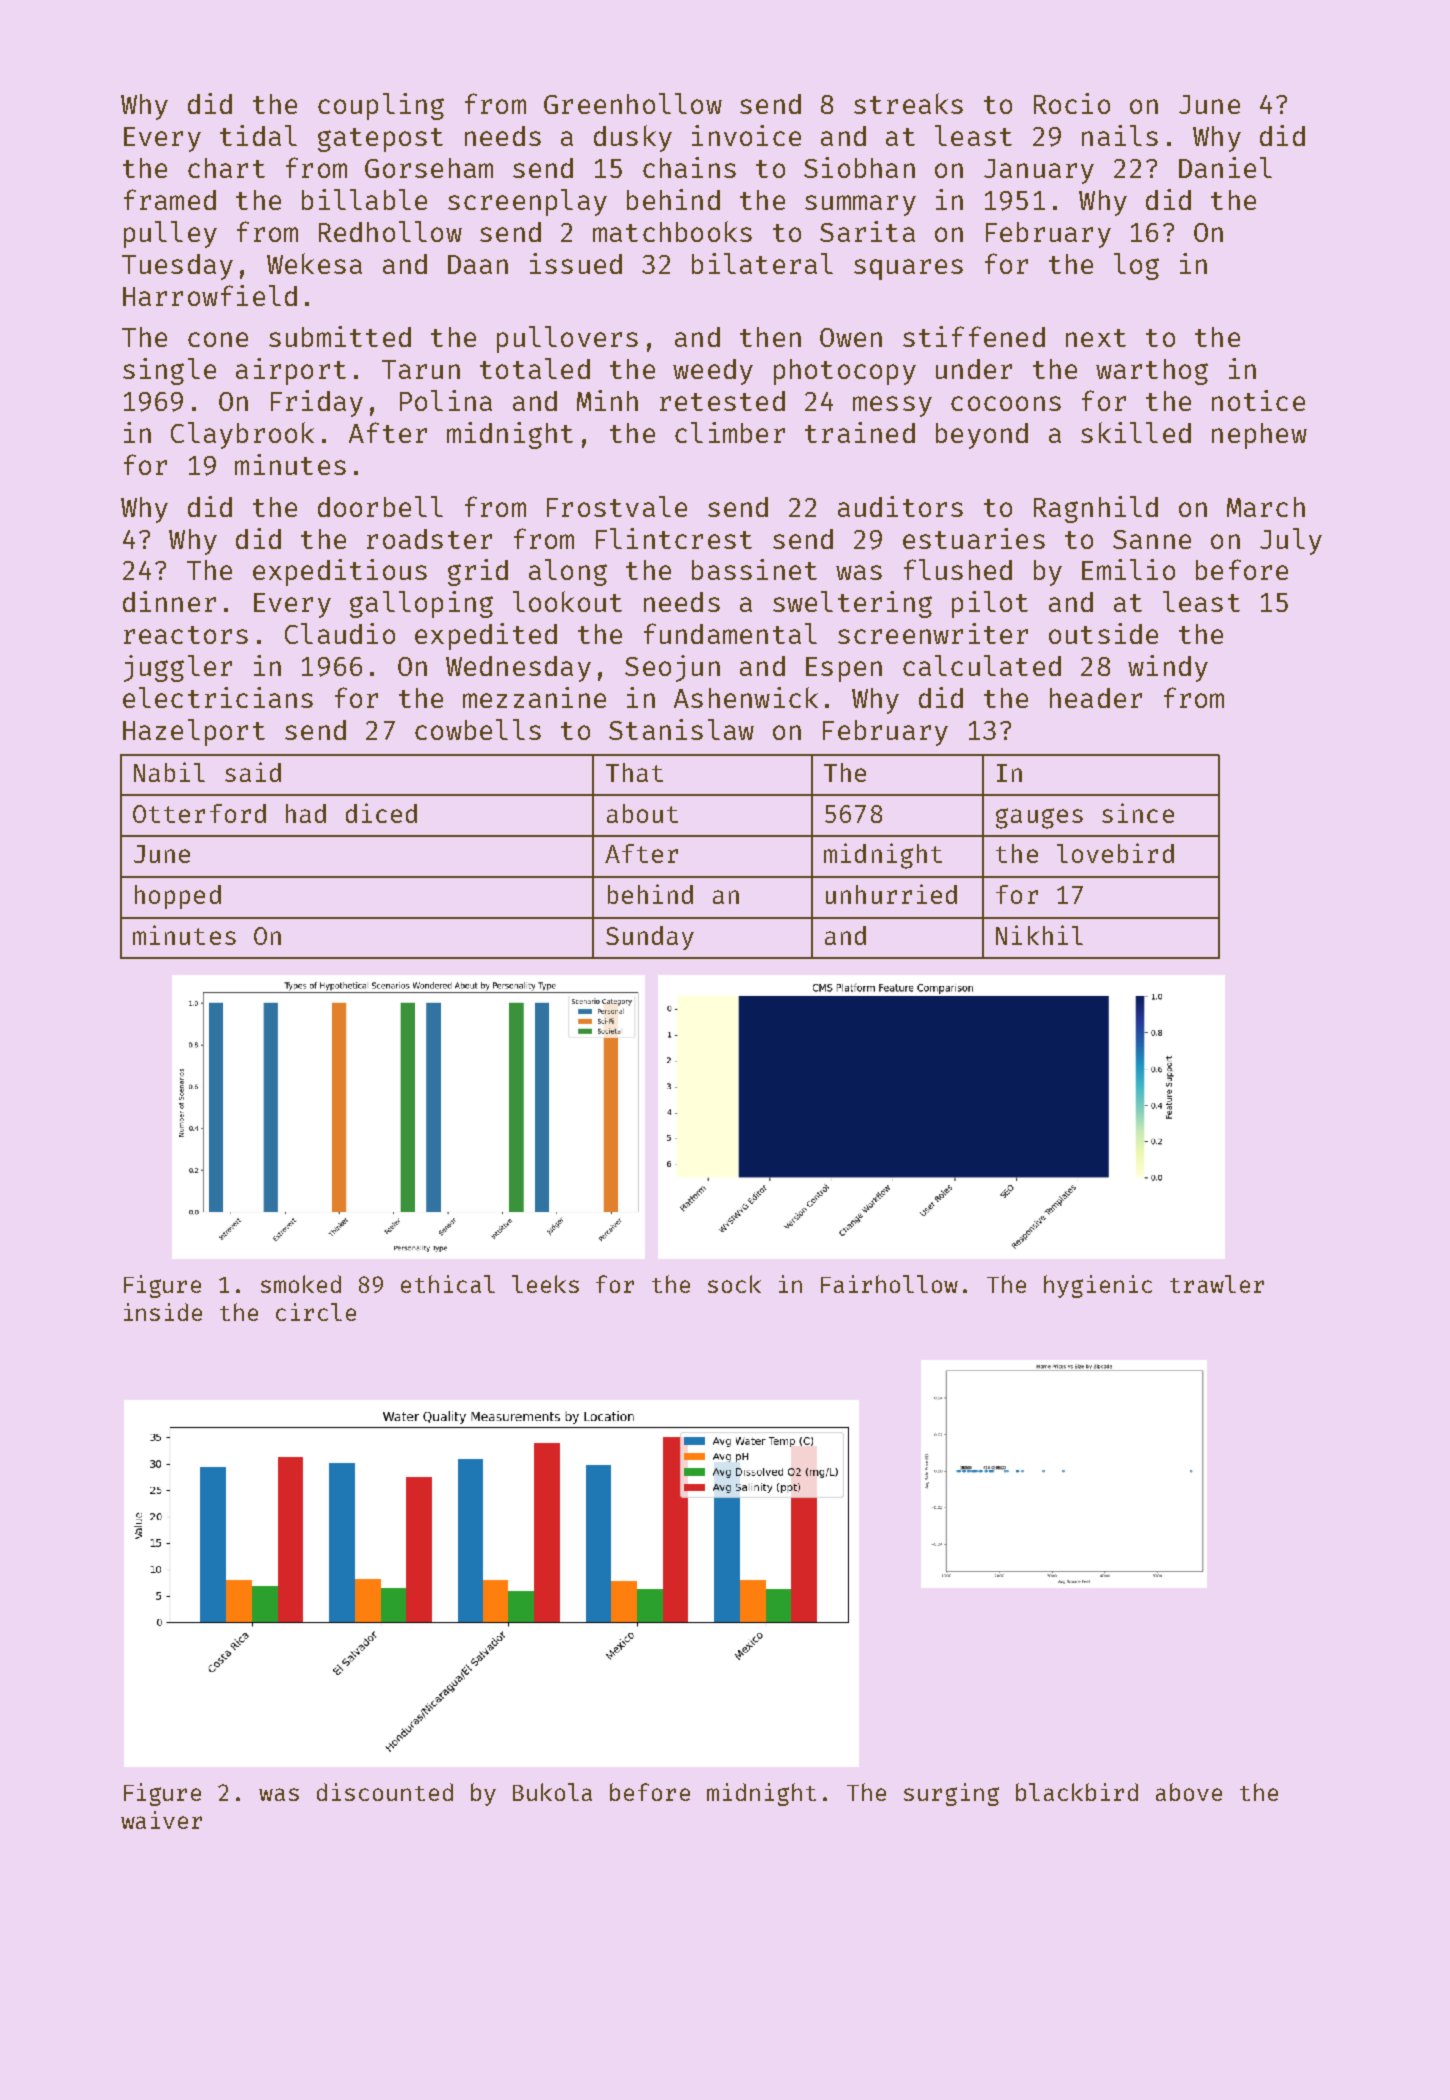  What do you see at coordinates (1168, 668) in the document?
I see `windy` at bounding box center [1168, 668].
